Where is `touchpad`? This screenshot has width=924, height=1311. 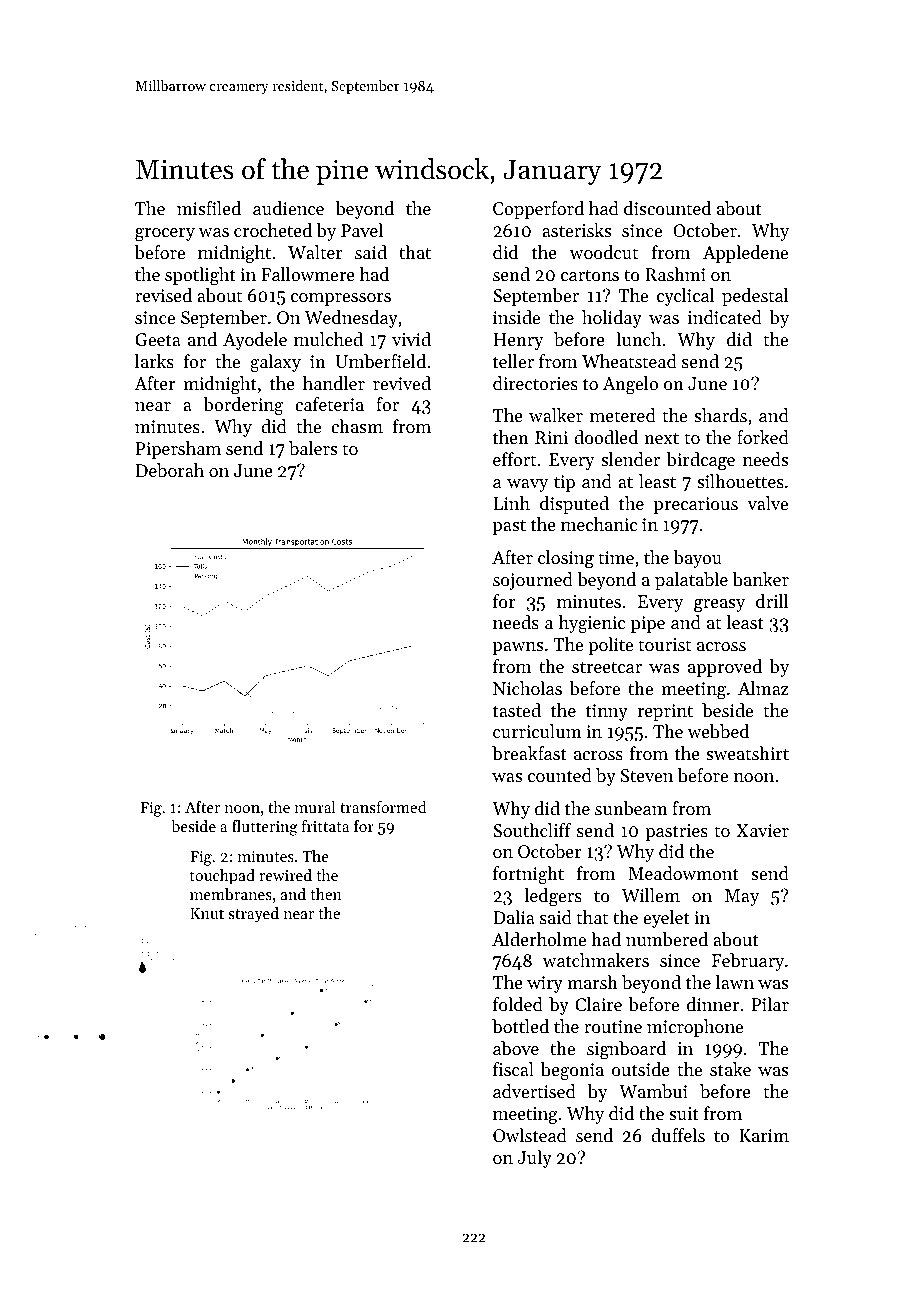 touchpad is located at coordinates (222, 877).
